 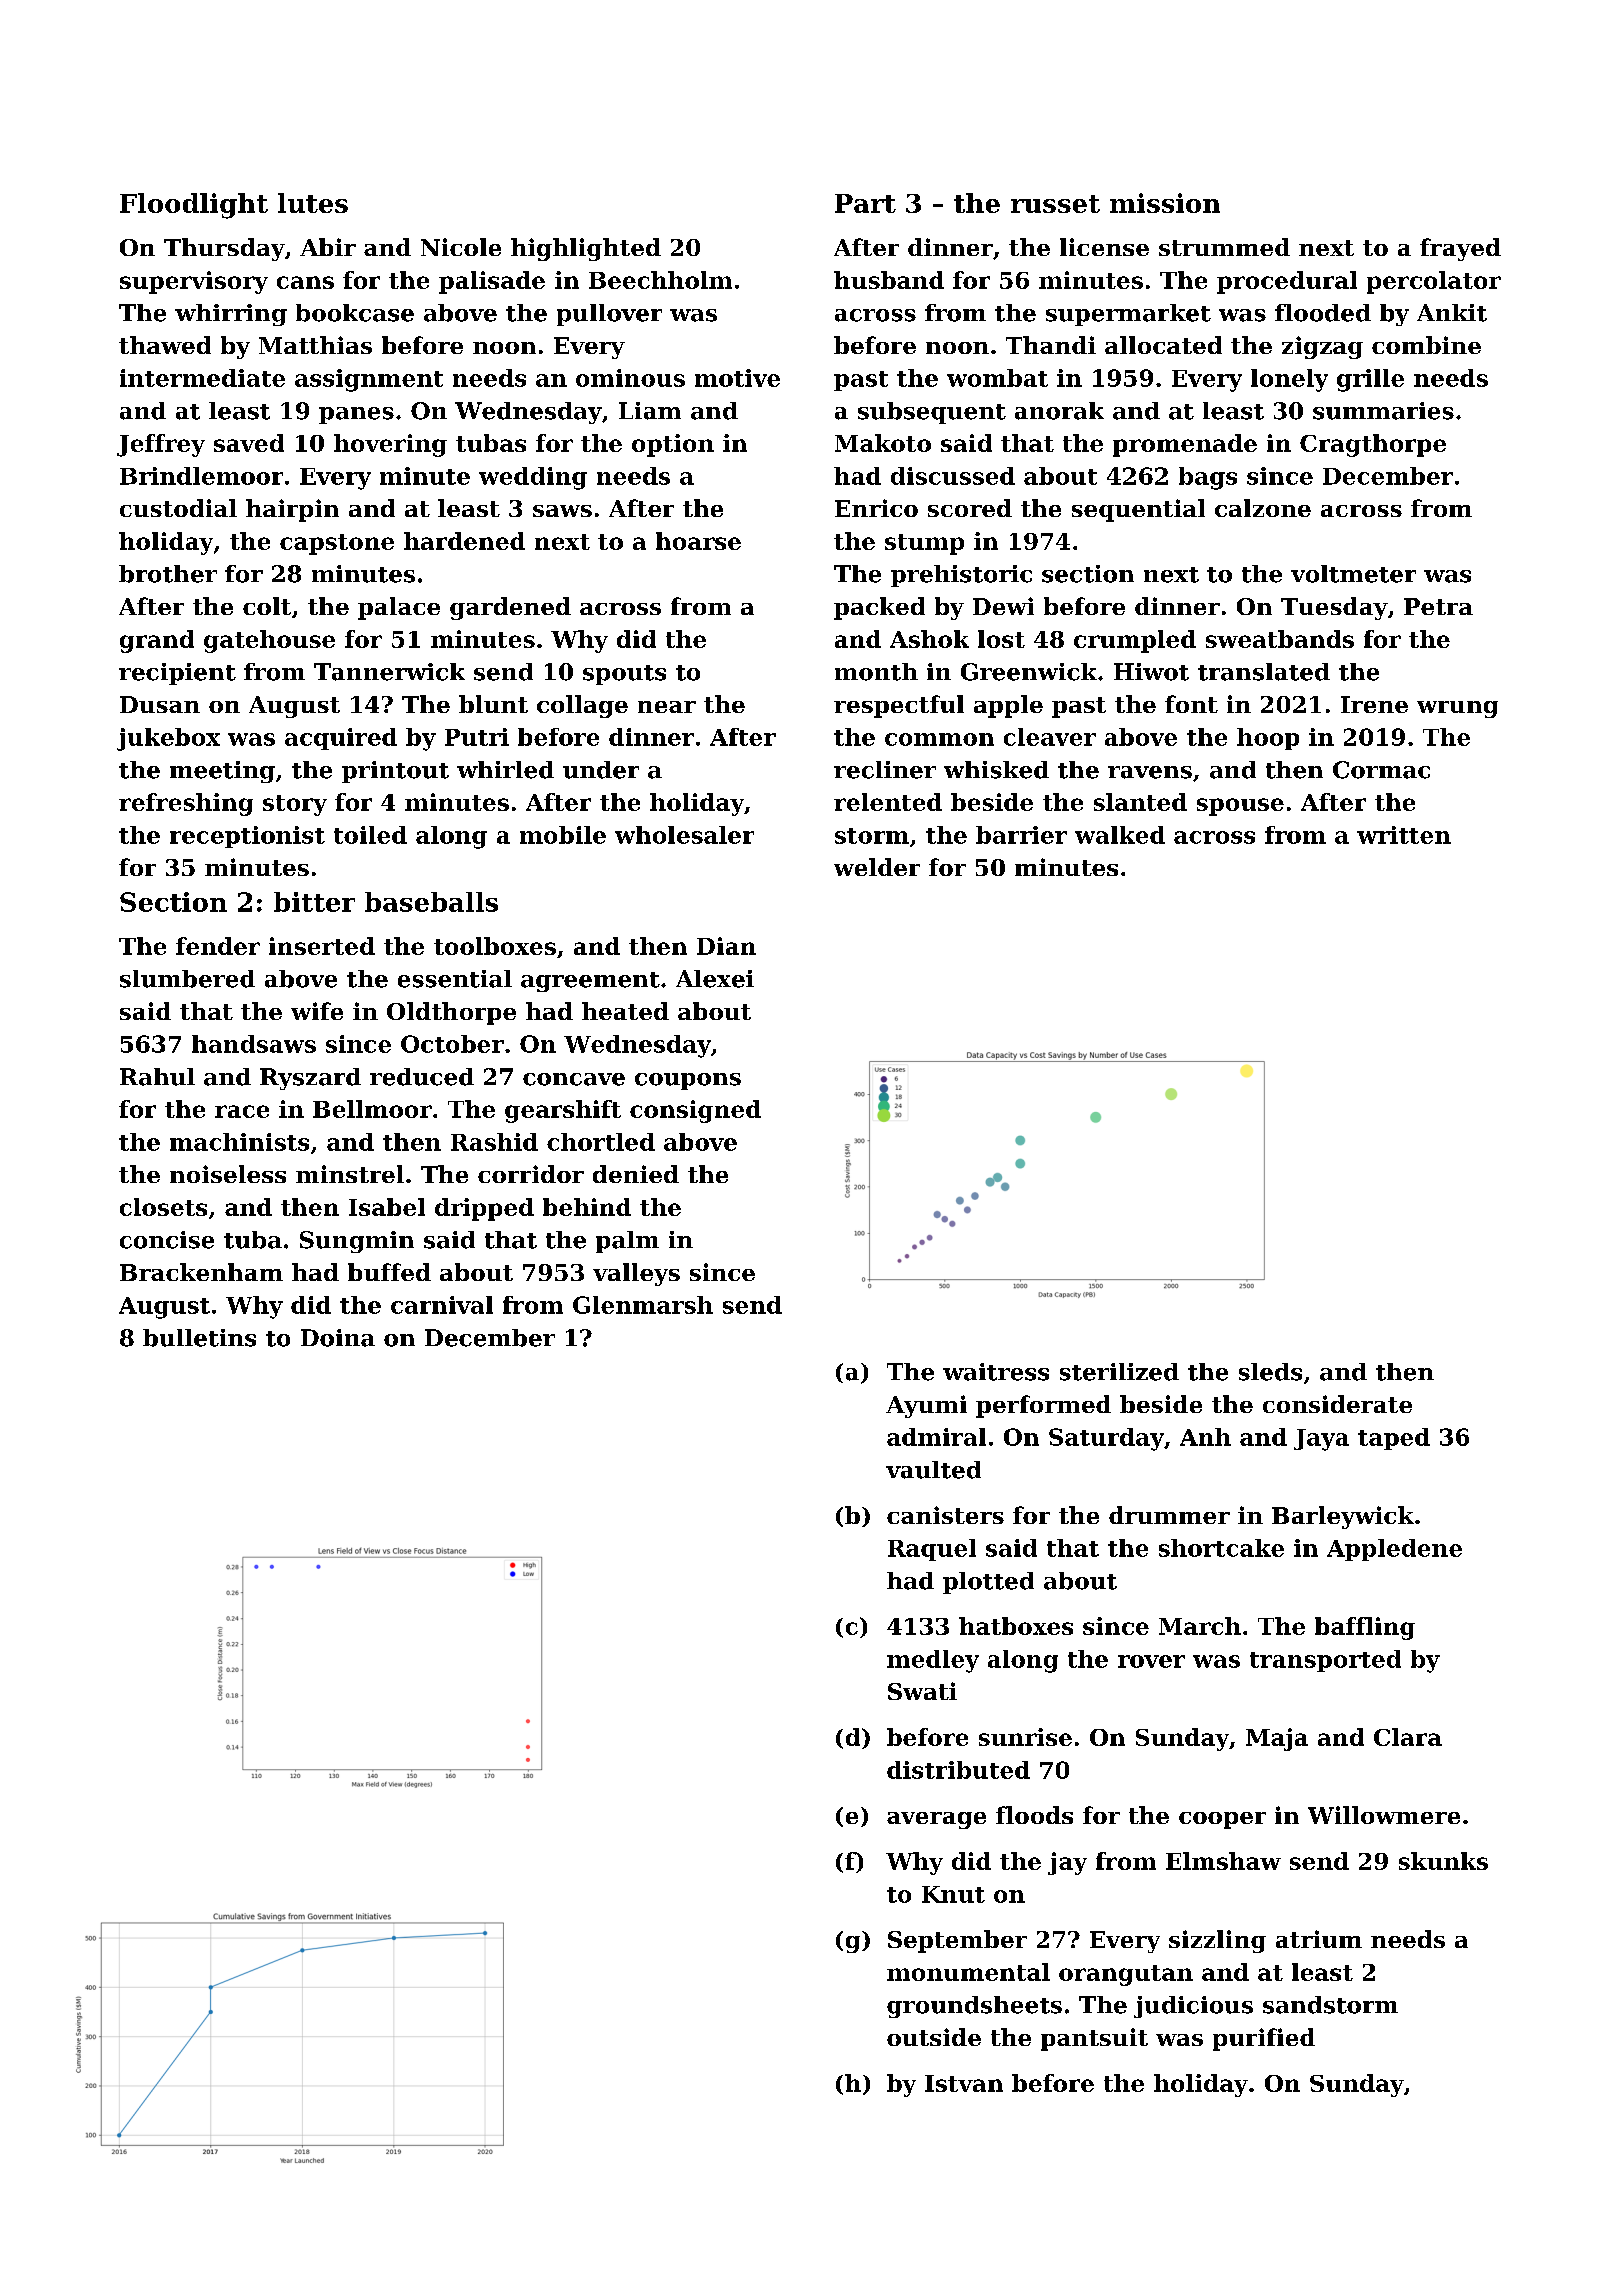 What do you see at coordinates (1264, 2039) in the screenshot?
I see `purified` at bounding box center [1264, 2039].
